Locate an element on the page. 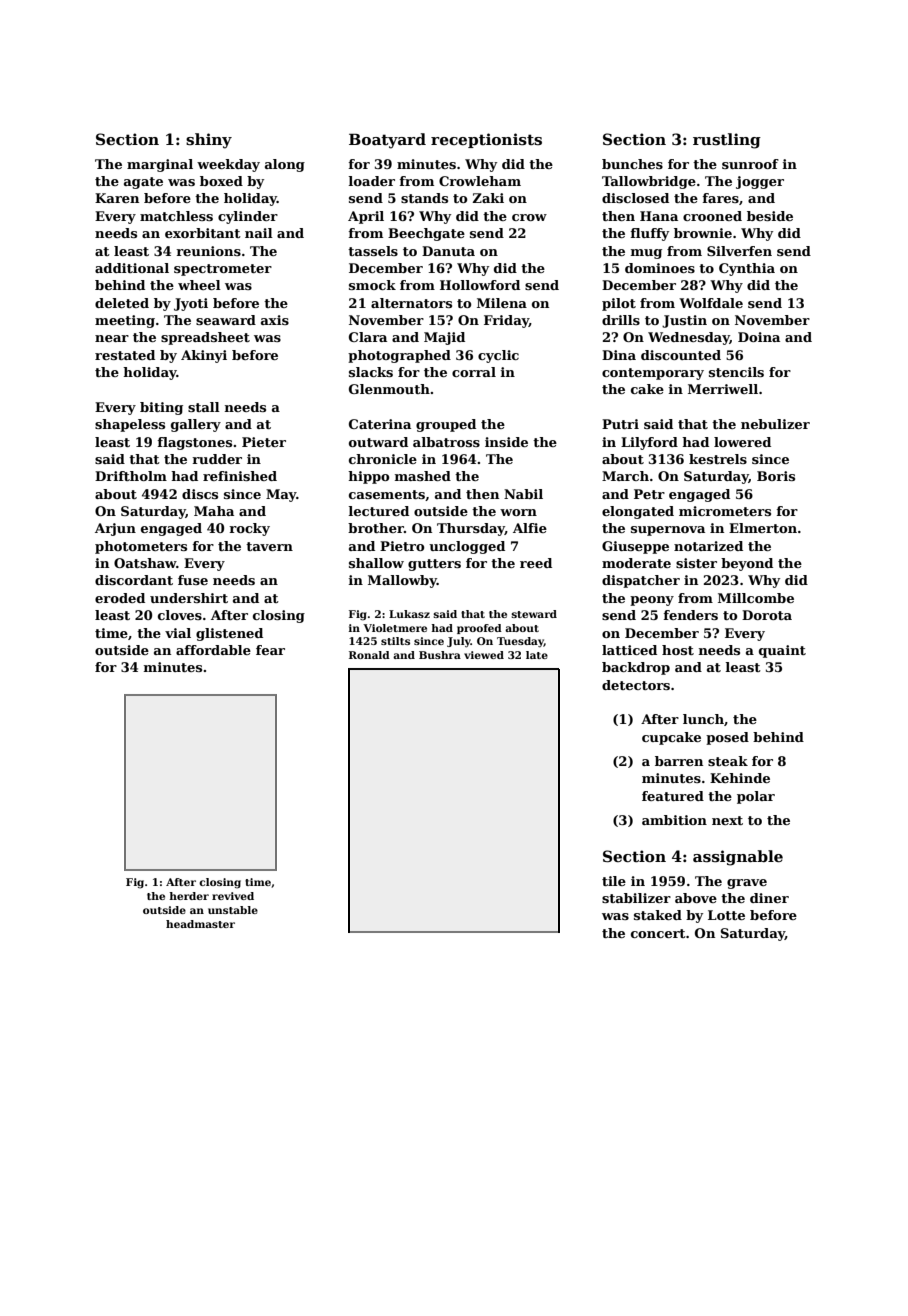  agate is located at coordinates (143, 183).
